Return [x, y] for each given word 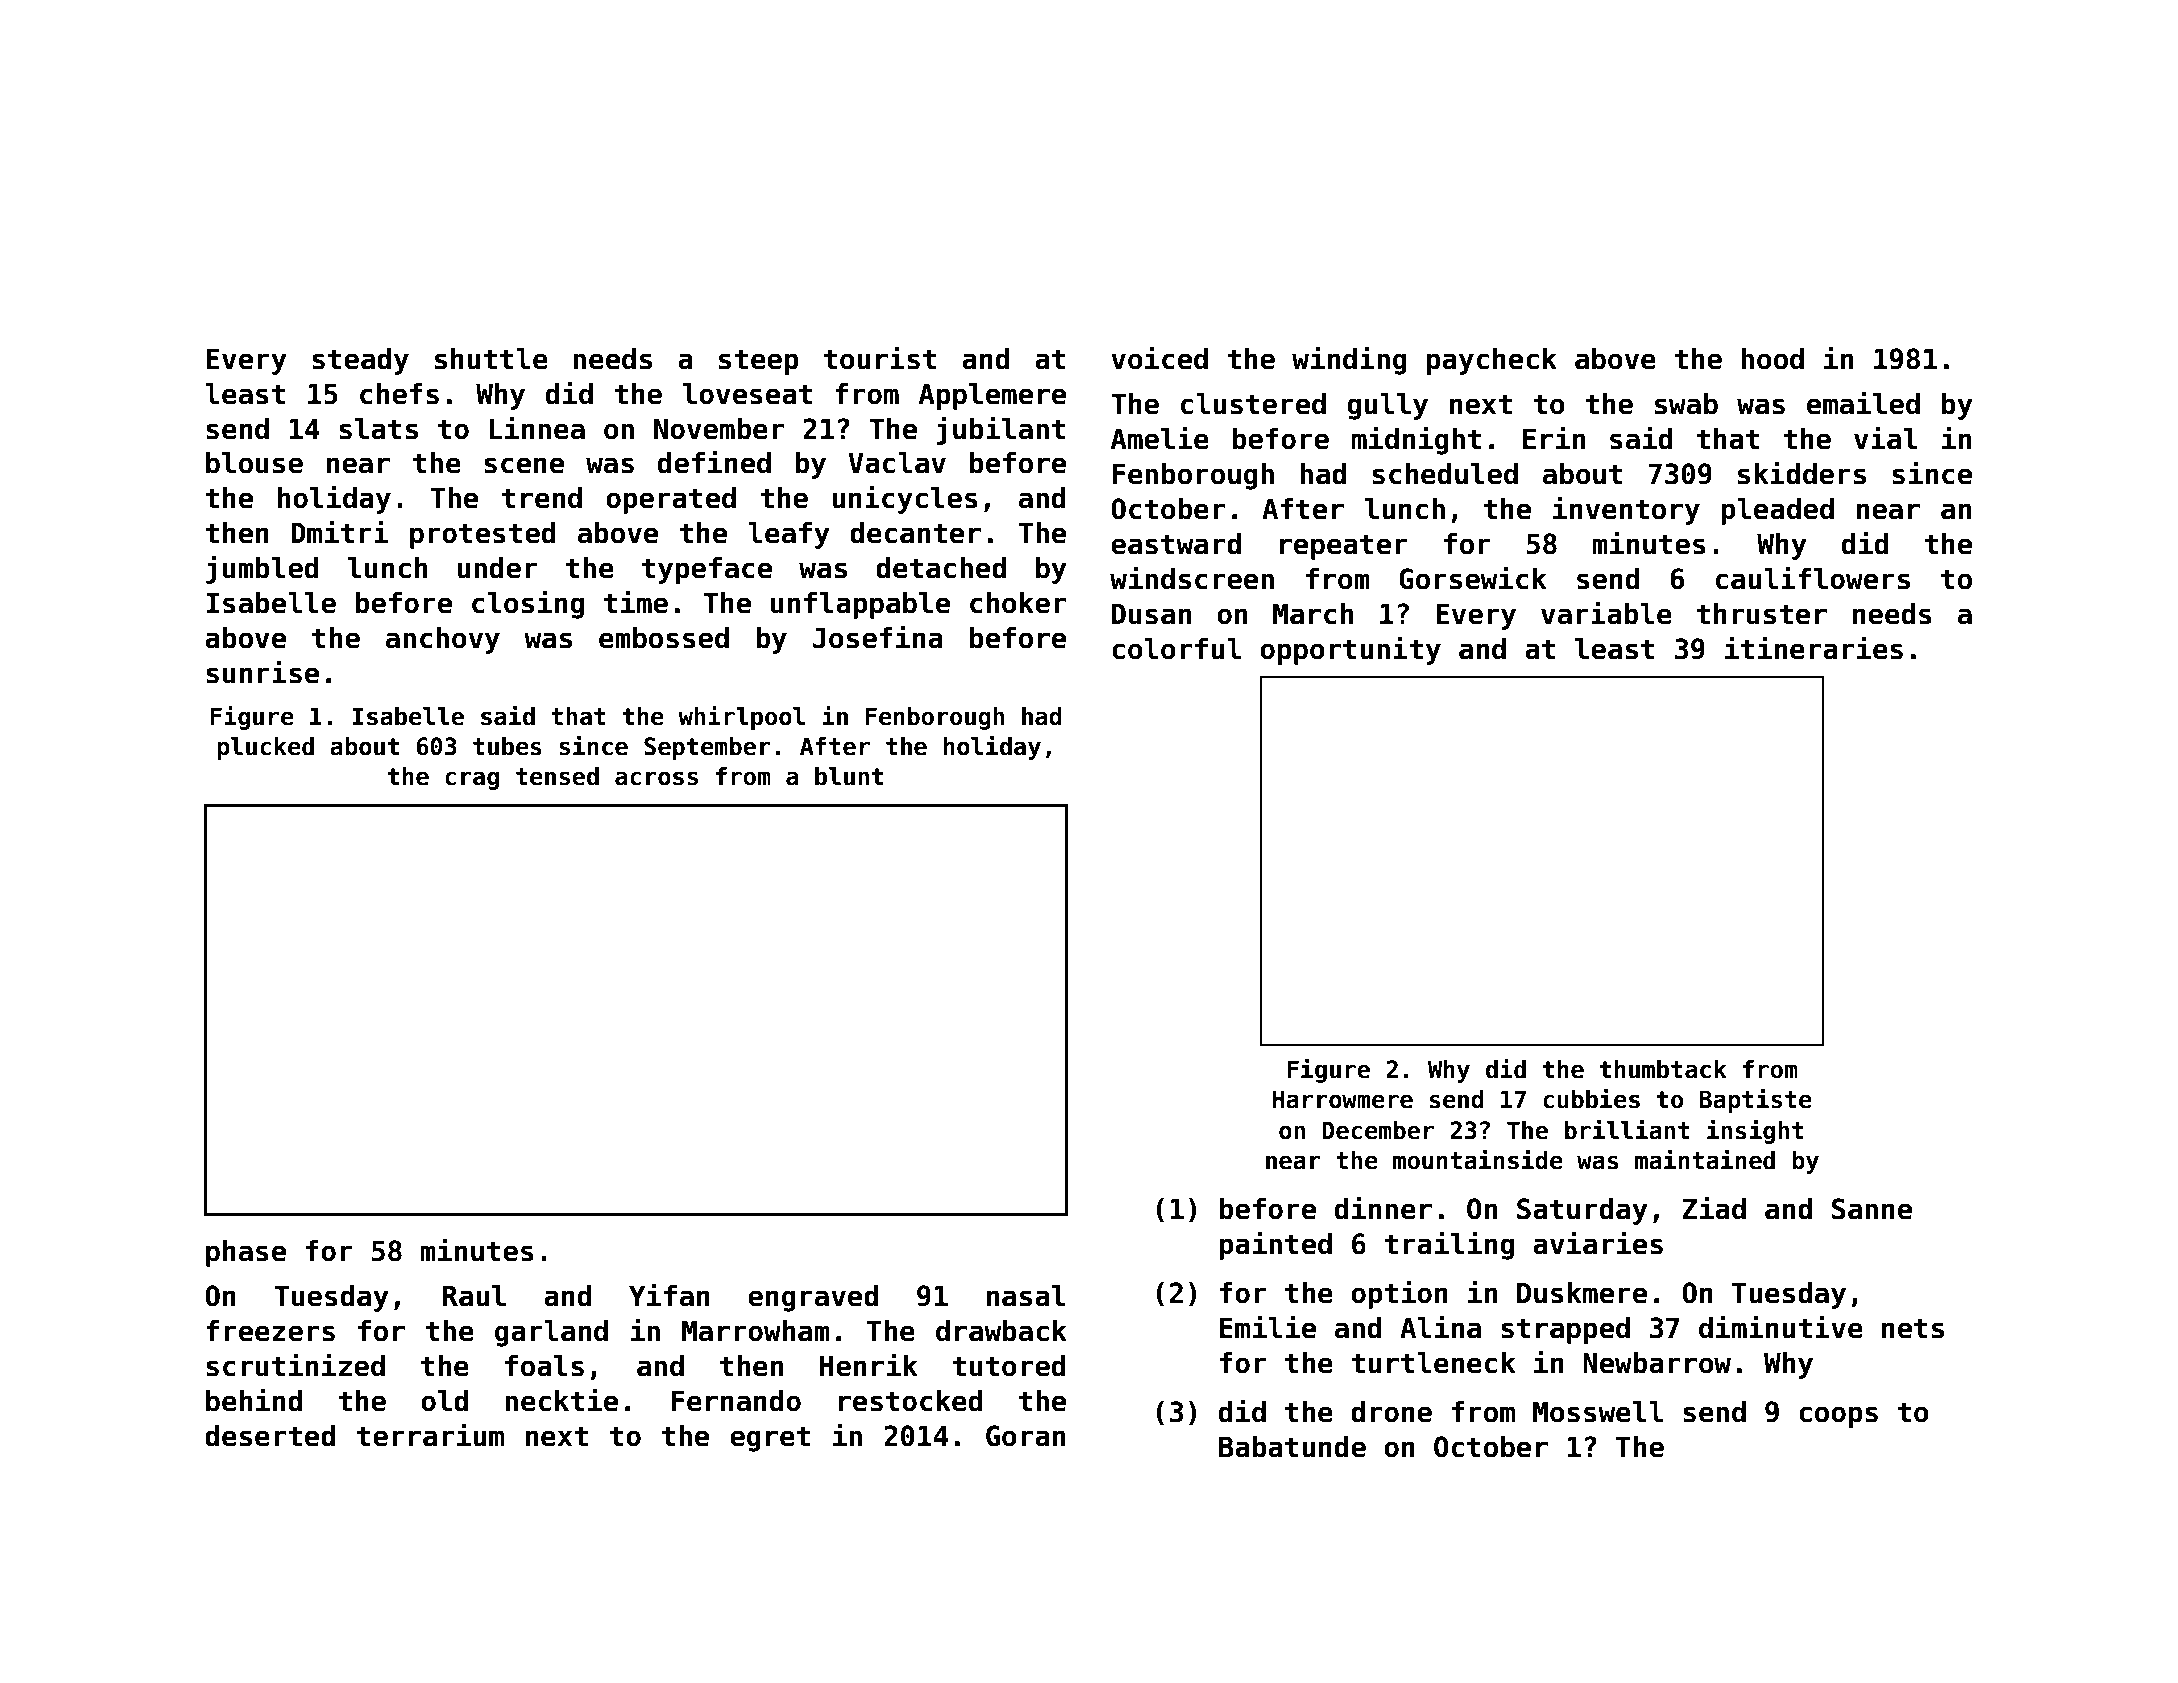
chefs [399, 394]
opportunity [1350, 650]
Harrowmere [1343, 1099]
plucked [265, 748]
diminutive [1781, 1327]
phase [246, 1253]
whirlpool [741, 717]
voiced [1159, 358]
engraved [813, 1298]
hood [1772, 359]
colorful [1176, 649]
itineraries [1814, 648]
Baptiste [1755, 1100]
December [1378, 1130]
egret [770, 1439]
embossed [664, 638]
